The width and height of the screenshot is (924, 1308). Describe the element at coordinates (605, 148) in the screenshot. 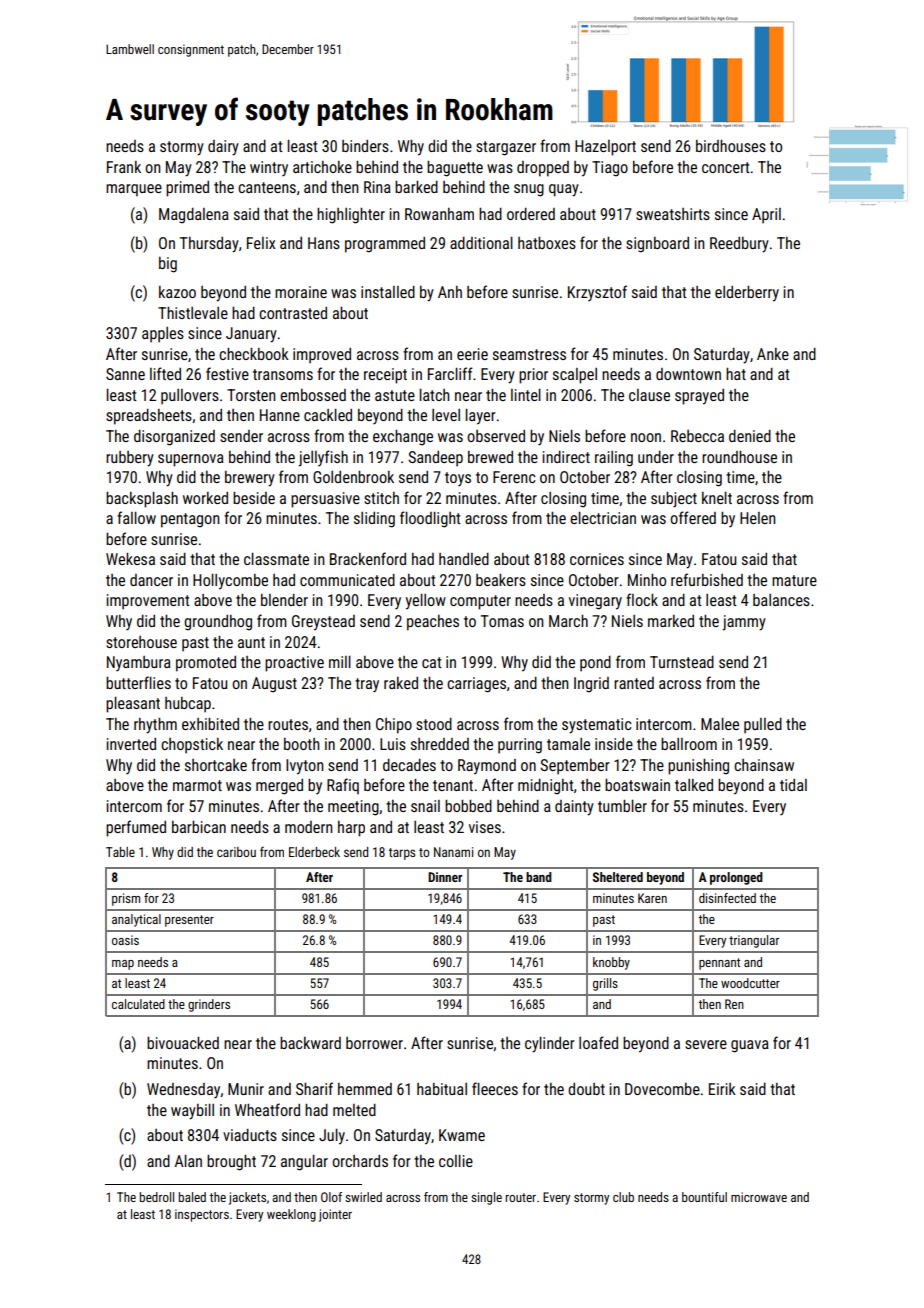

I see `Hazelport` at that location.
